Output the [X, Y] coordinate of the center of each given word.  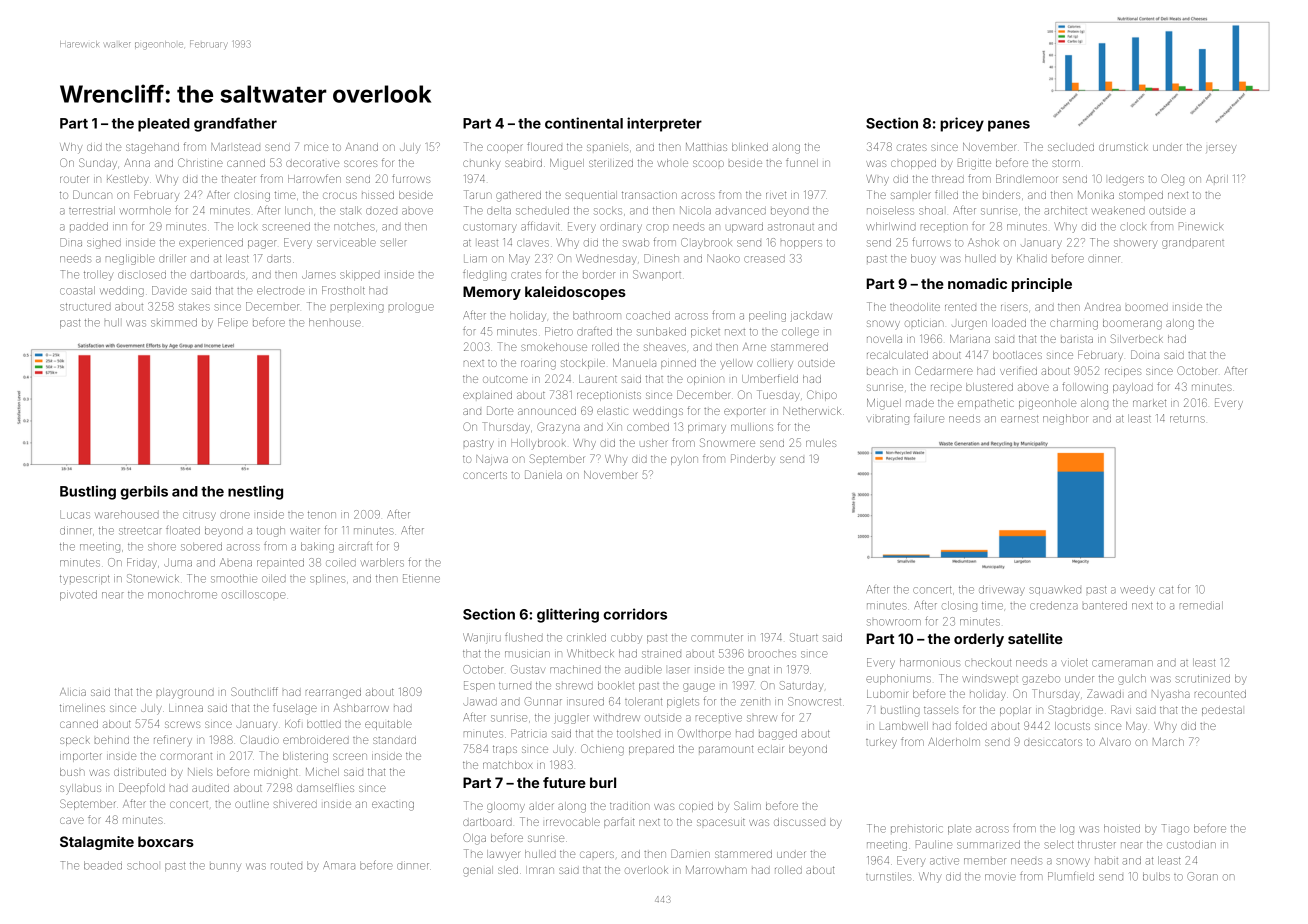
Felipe [233, 323]
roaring [538, 365]
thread [948, 179]
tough [271, 531]
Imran [541, 870]
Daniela [543, 474]
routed [286, 866]
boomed [1147, 307]
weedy [1137, 591]
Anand [361, 147]
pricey [962, 124]
